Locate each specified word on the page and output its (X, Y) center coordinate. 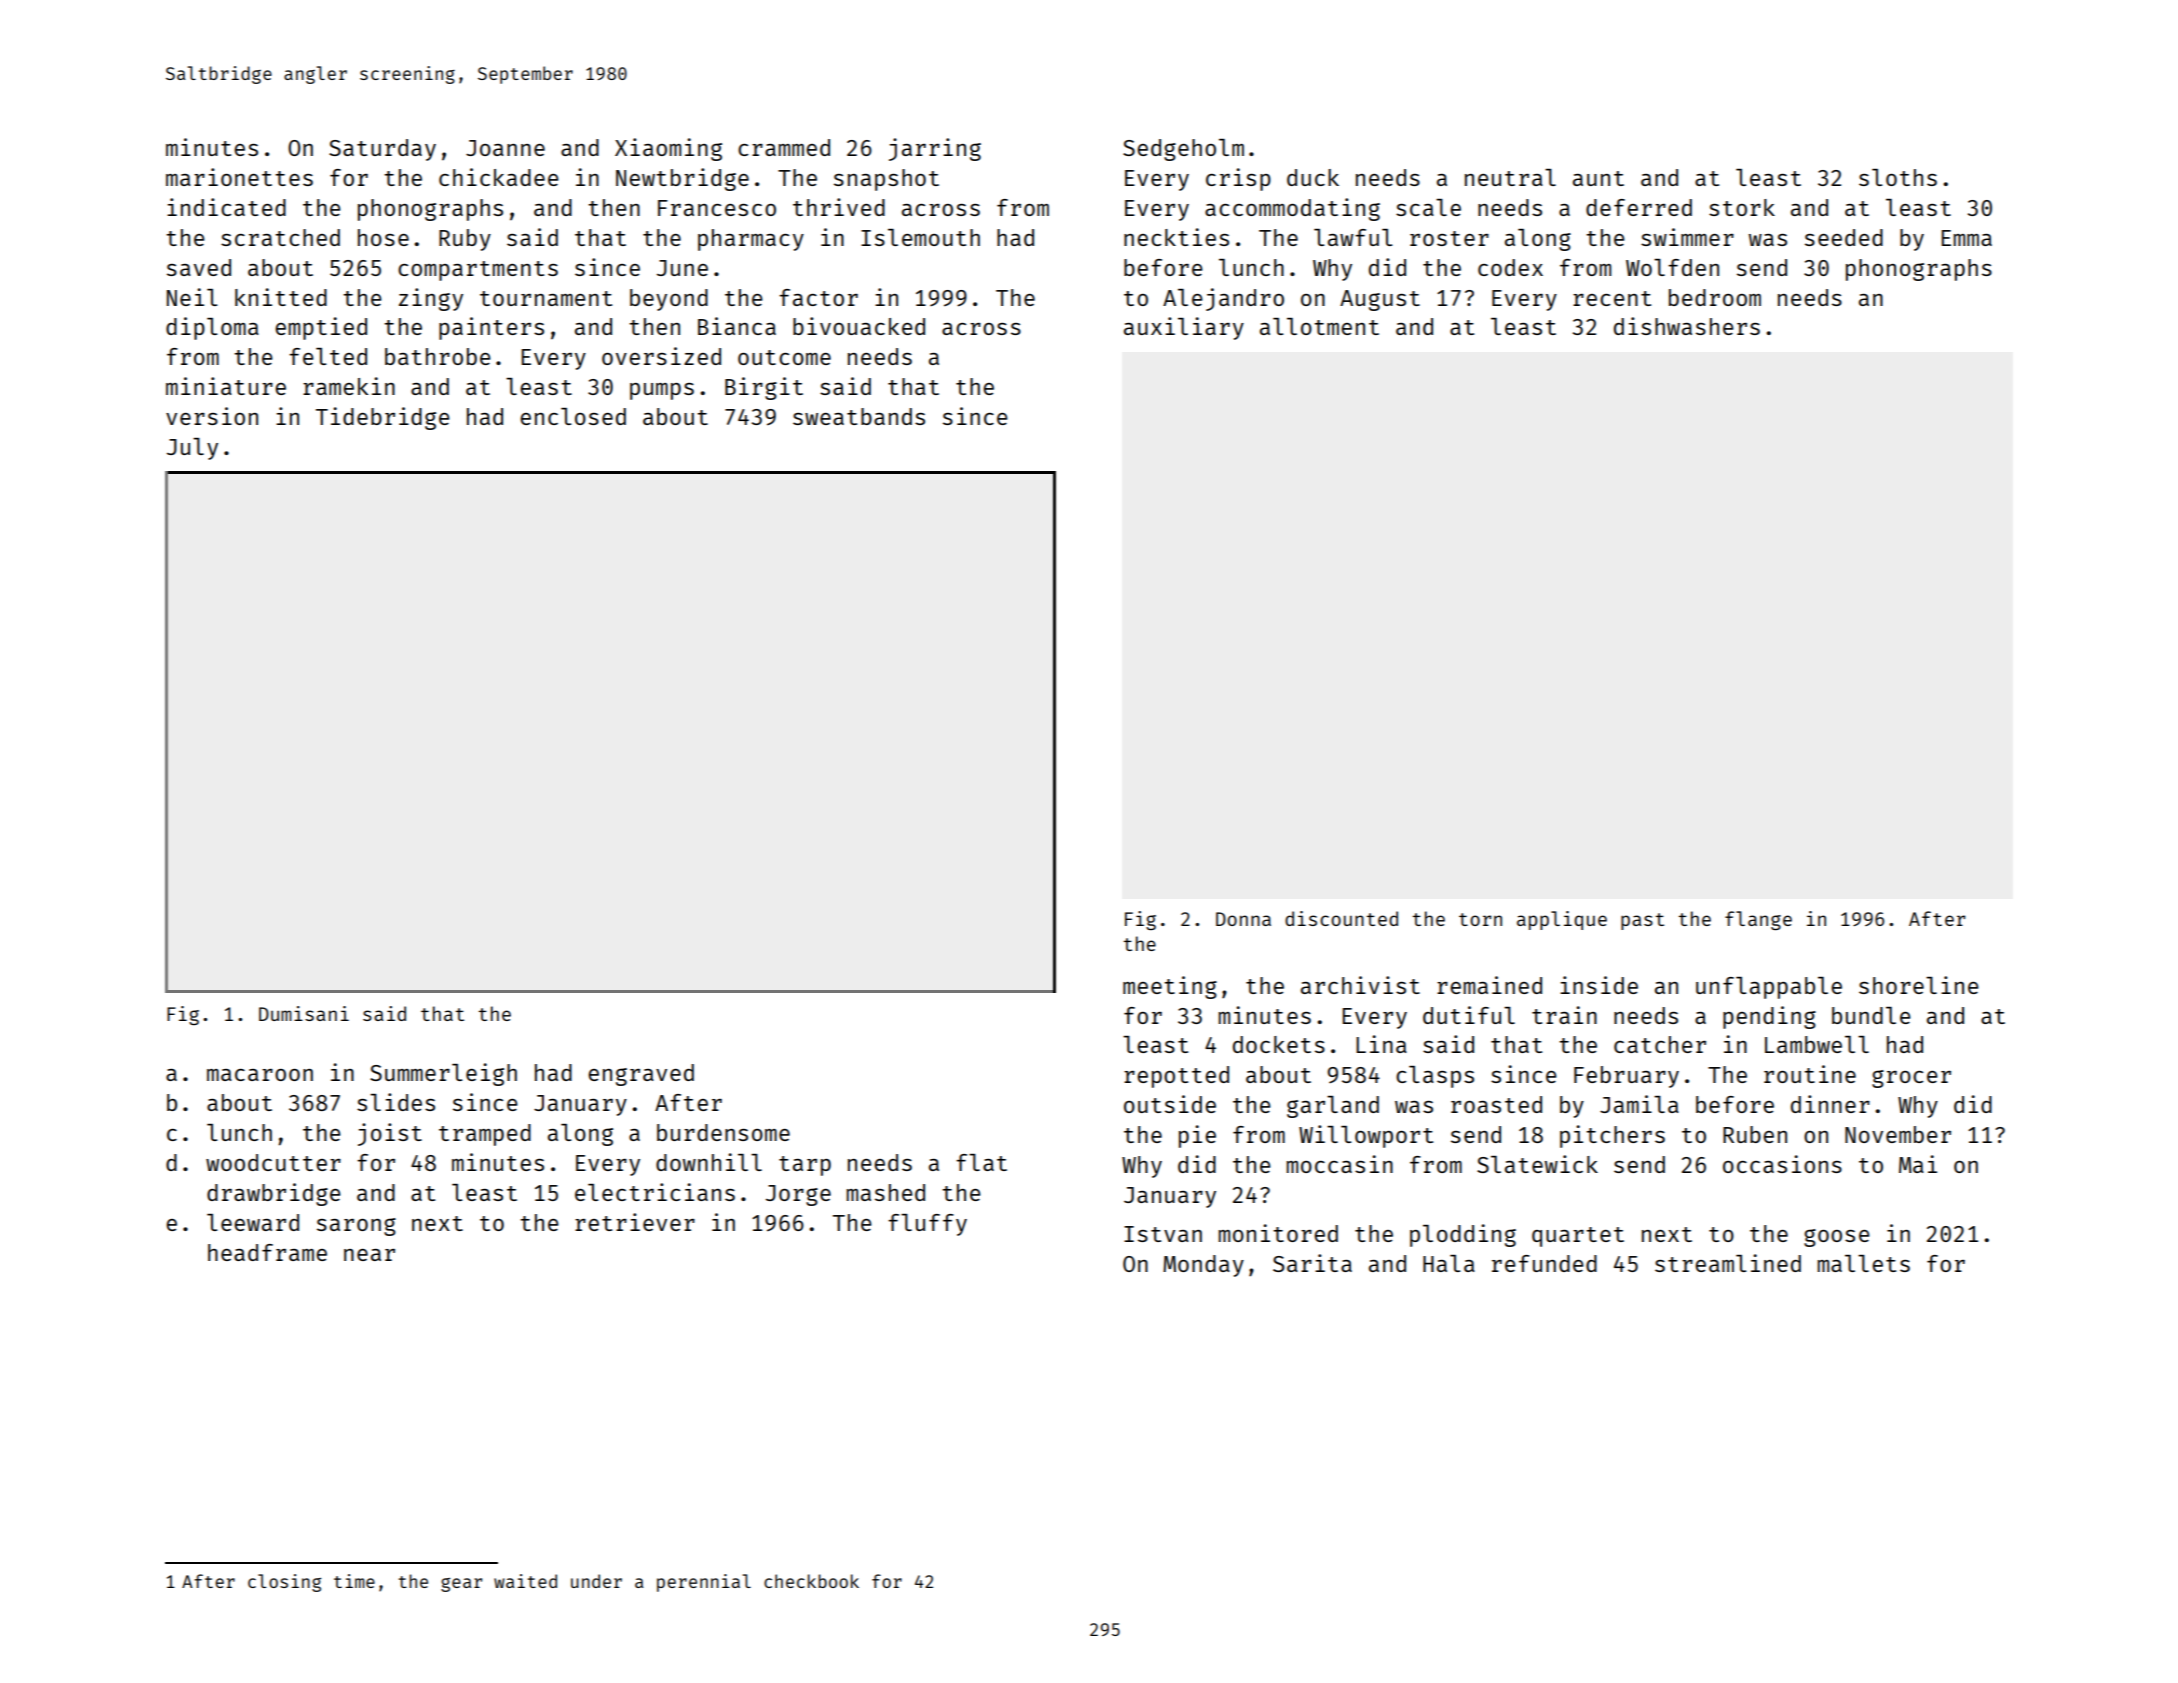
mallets (1863, 1263)
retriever (635, 1222)
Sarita (1312, 1263)
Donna (1243, 919)
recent (1612, 298)
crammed (784, 147)
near (369, 1255)
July (192, 449)
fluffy (927, 1225)
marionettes (239, 177)
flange (1758, 920)
